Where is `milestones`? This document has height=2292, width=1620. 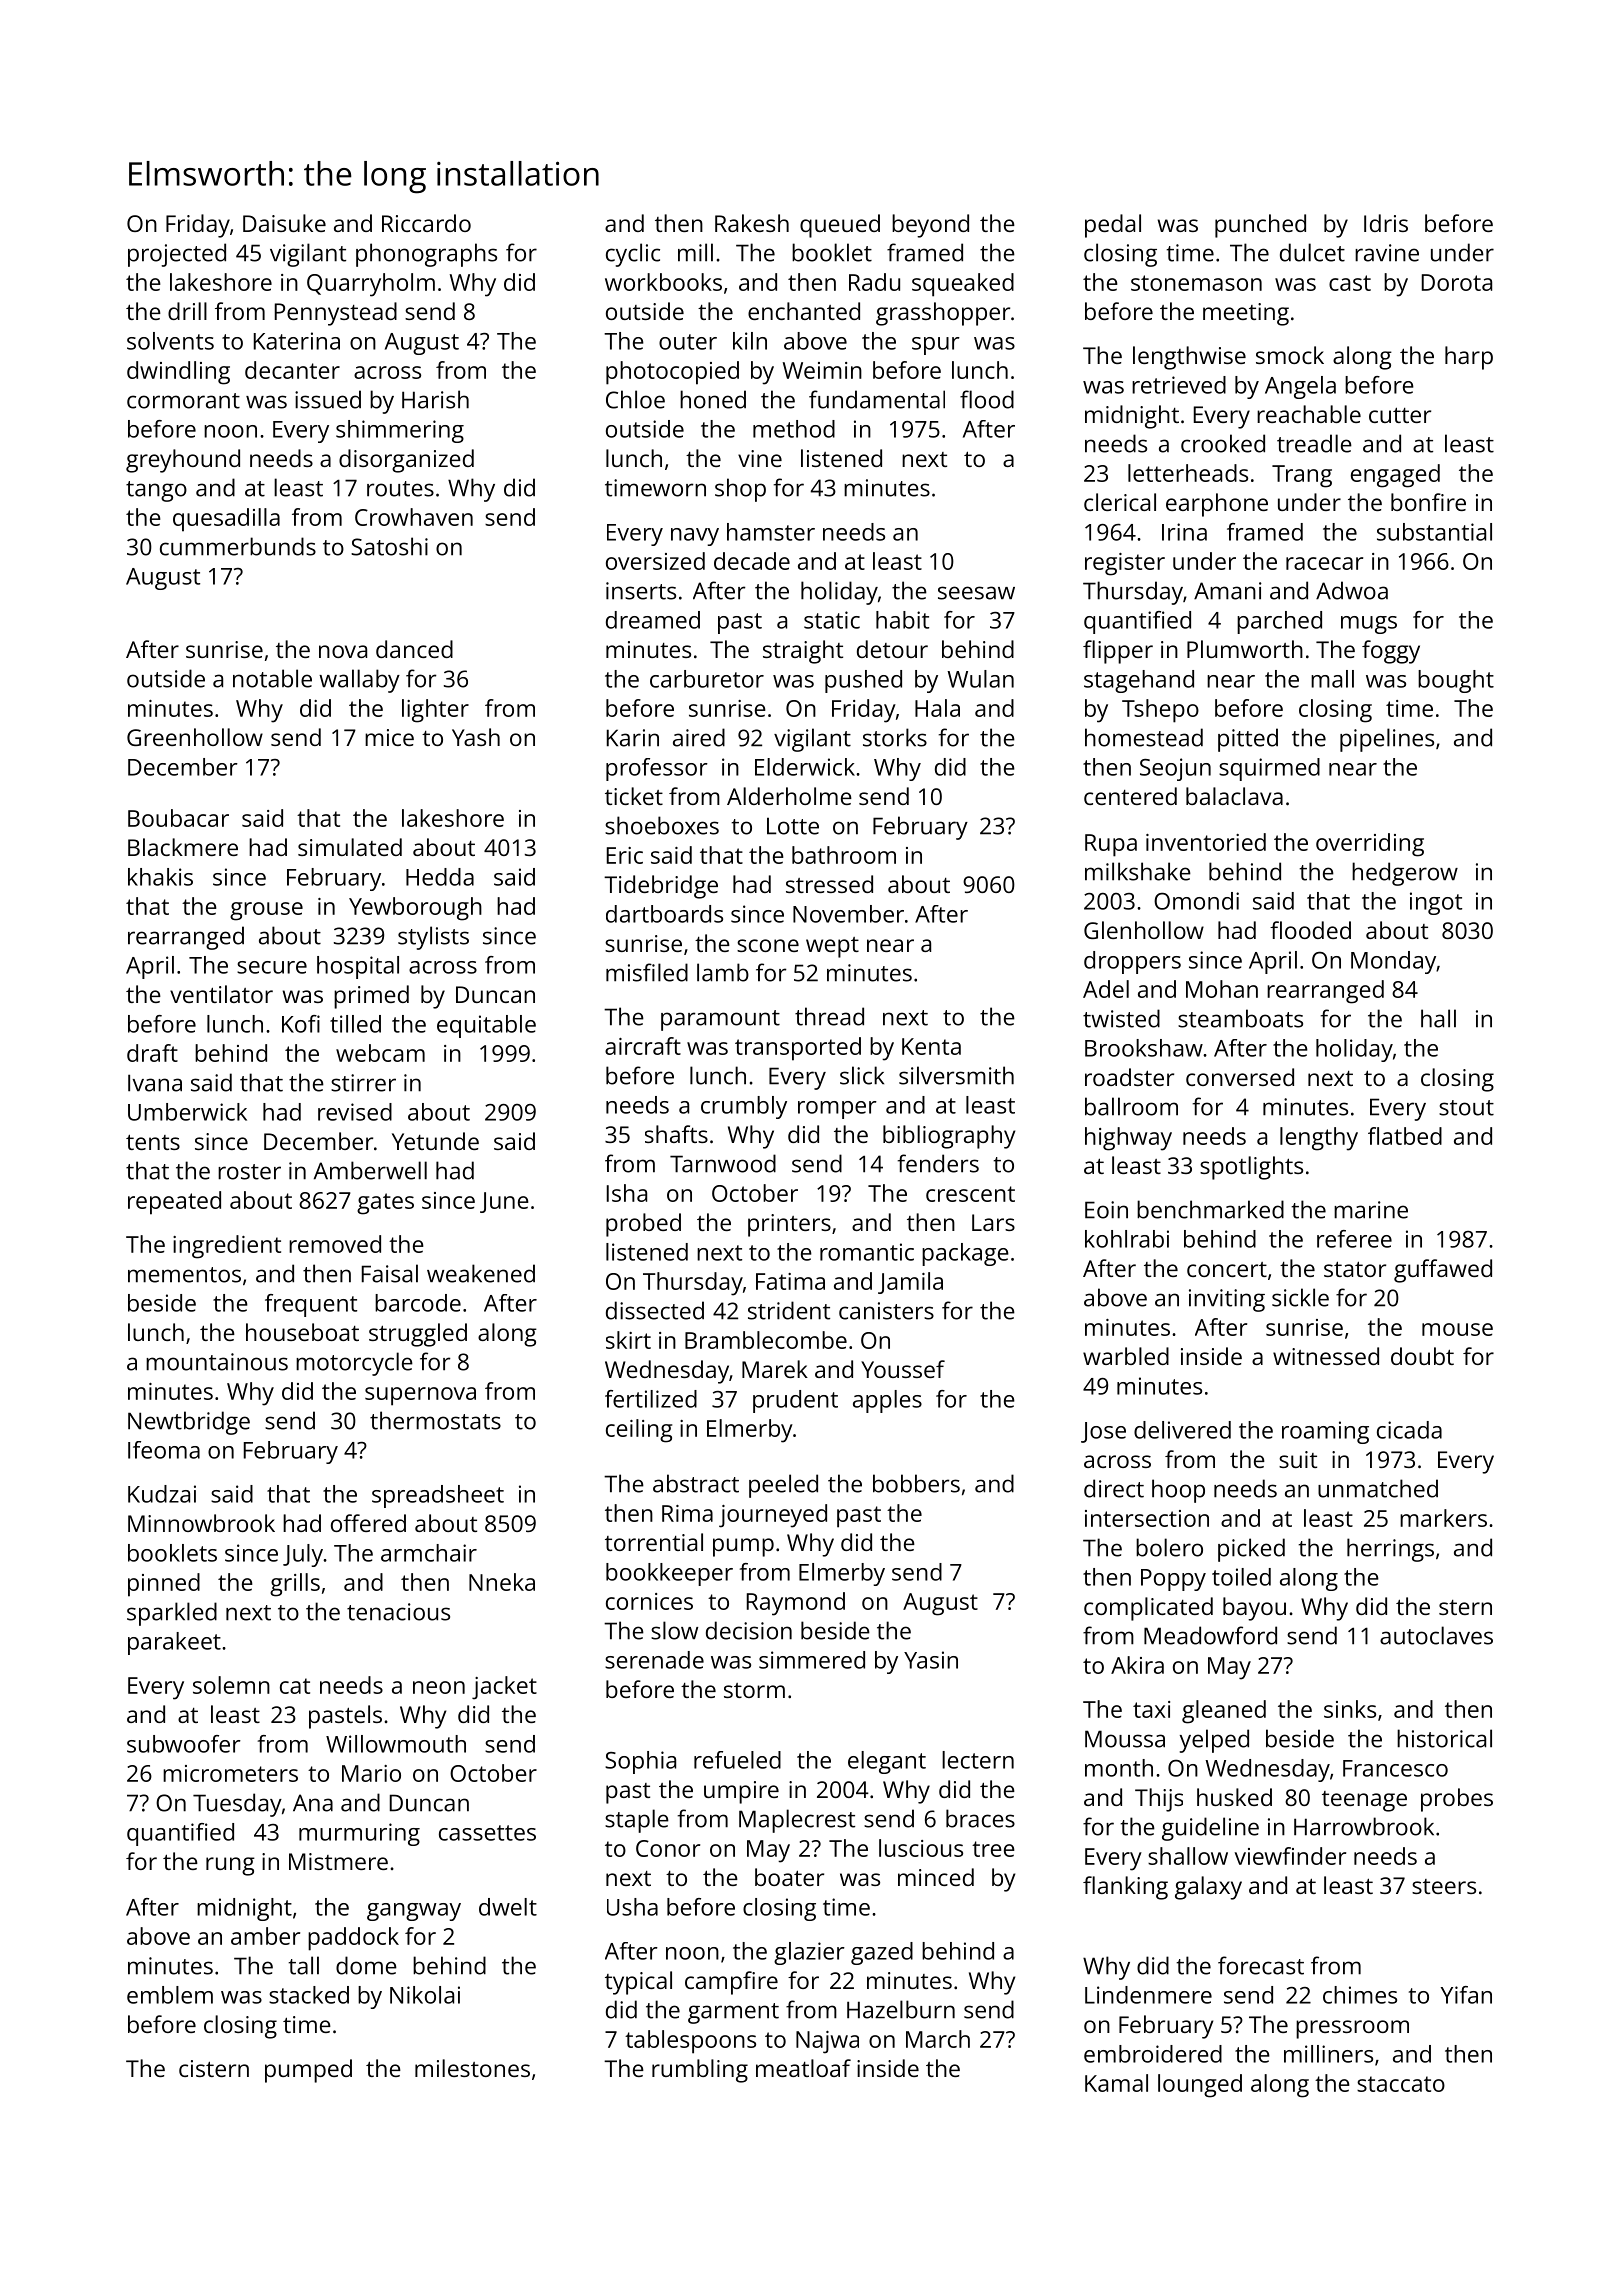
milestones is located at coordinates (472, 2068).
